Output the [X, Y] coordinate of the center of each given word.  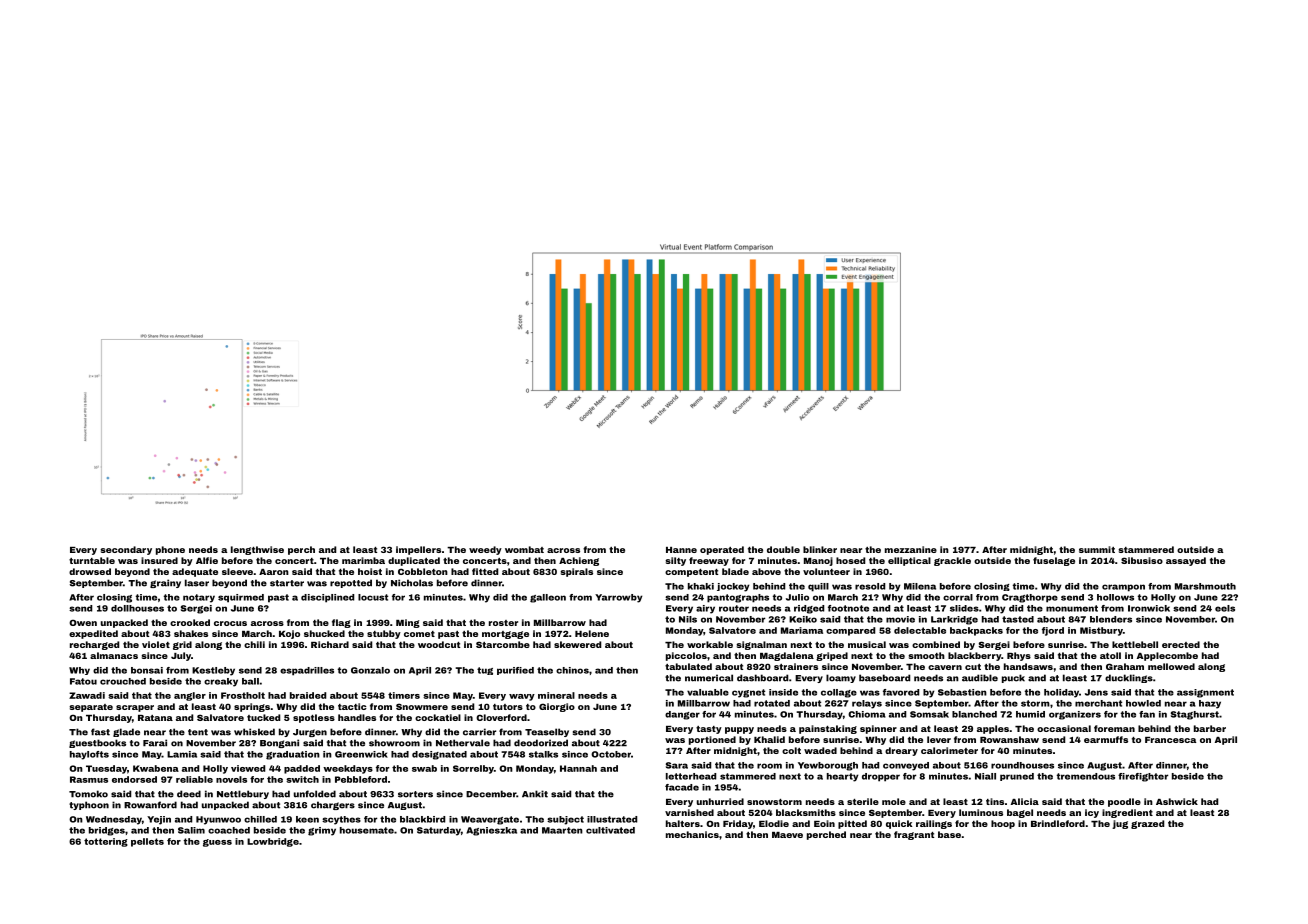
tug [485, 671]
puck [1013, 678]
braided [308, 695]
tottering [106, 842]
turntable [92, 560]
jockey [733, 587]
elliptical [909, 561]
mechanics [692, 834]
